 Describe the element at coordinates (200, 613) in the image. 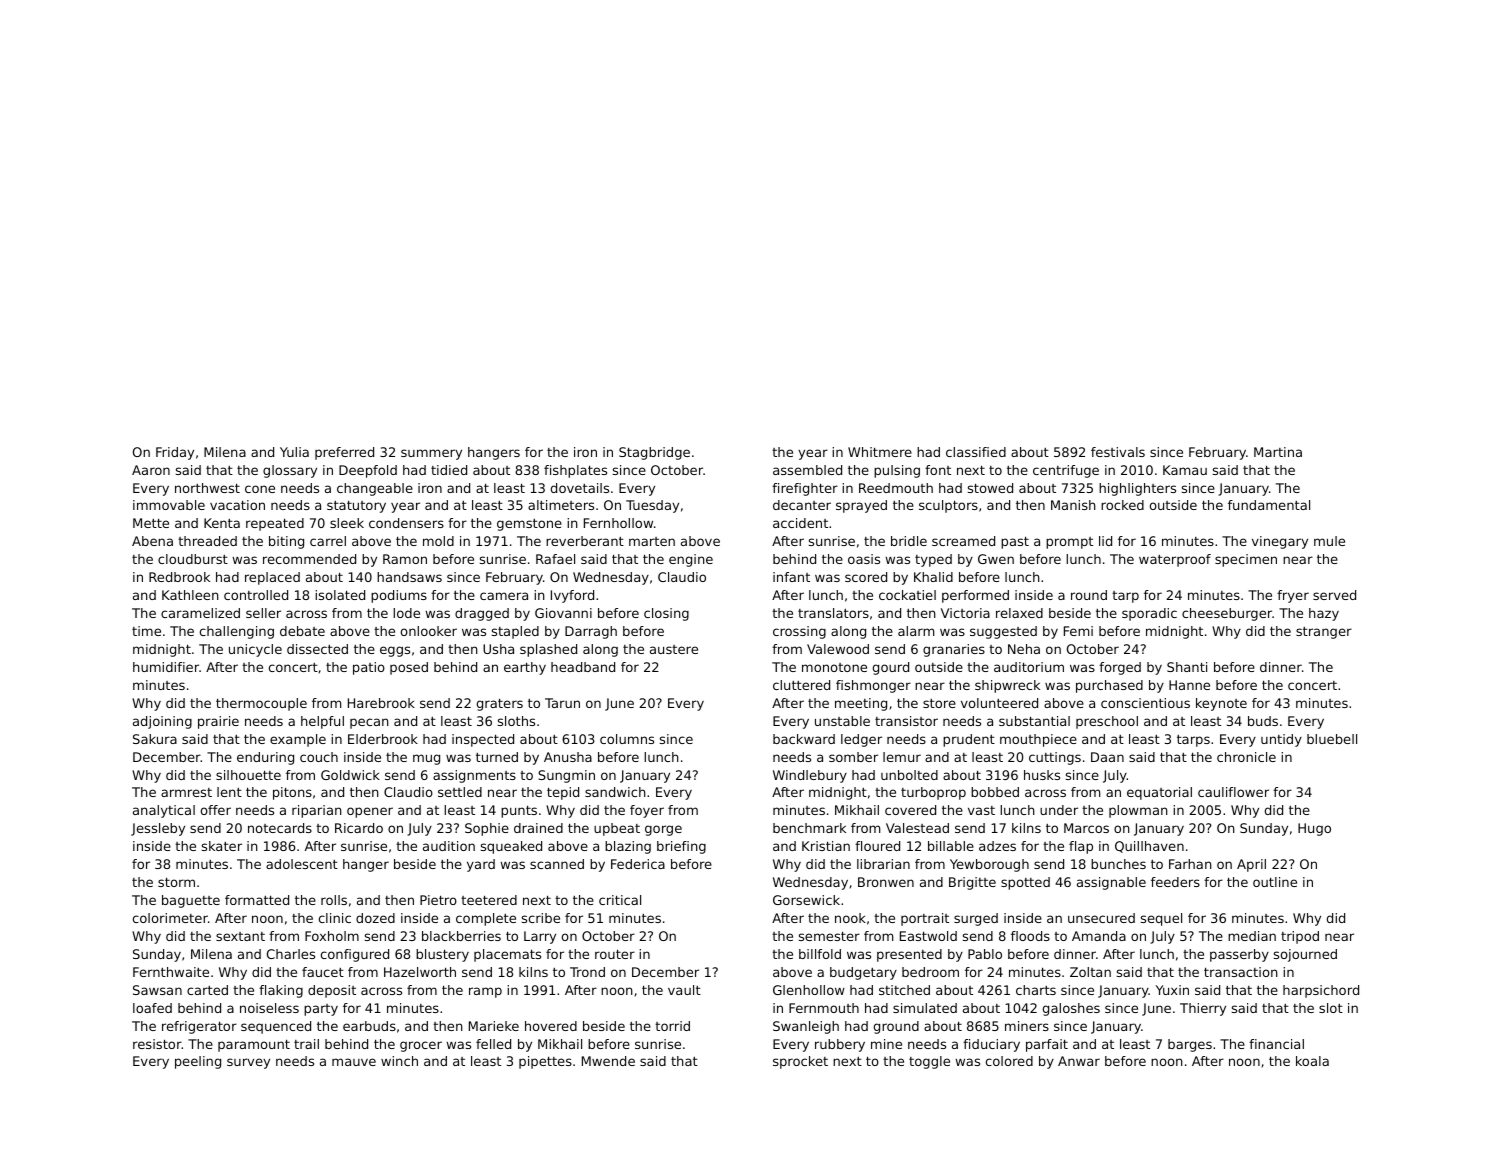

I see `caramelized` at that location.
